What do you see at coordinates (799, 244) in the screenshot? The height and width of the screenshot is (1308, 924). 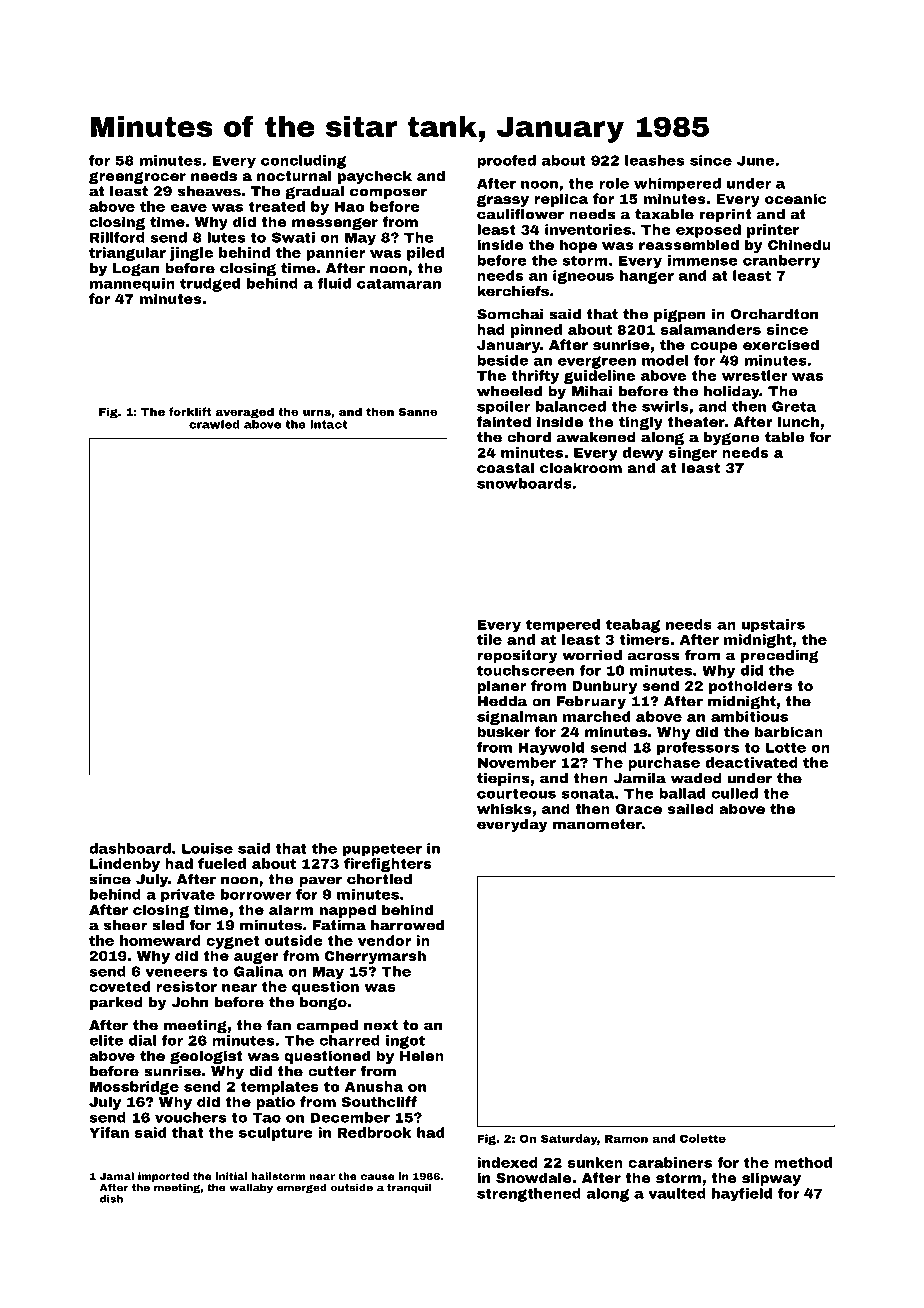 I see `Chinedu` at bounding box center [799, 244].
